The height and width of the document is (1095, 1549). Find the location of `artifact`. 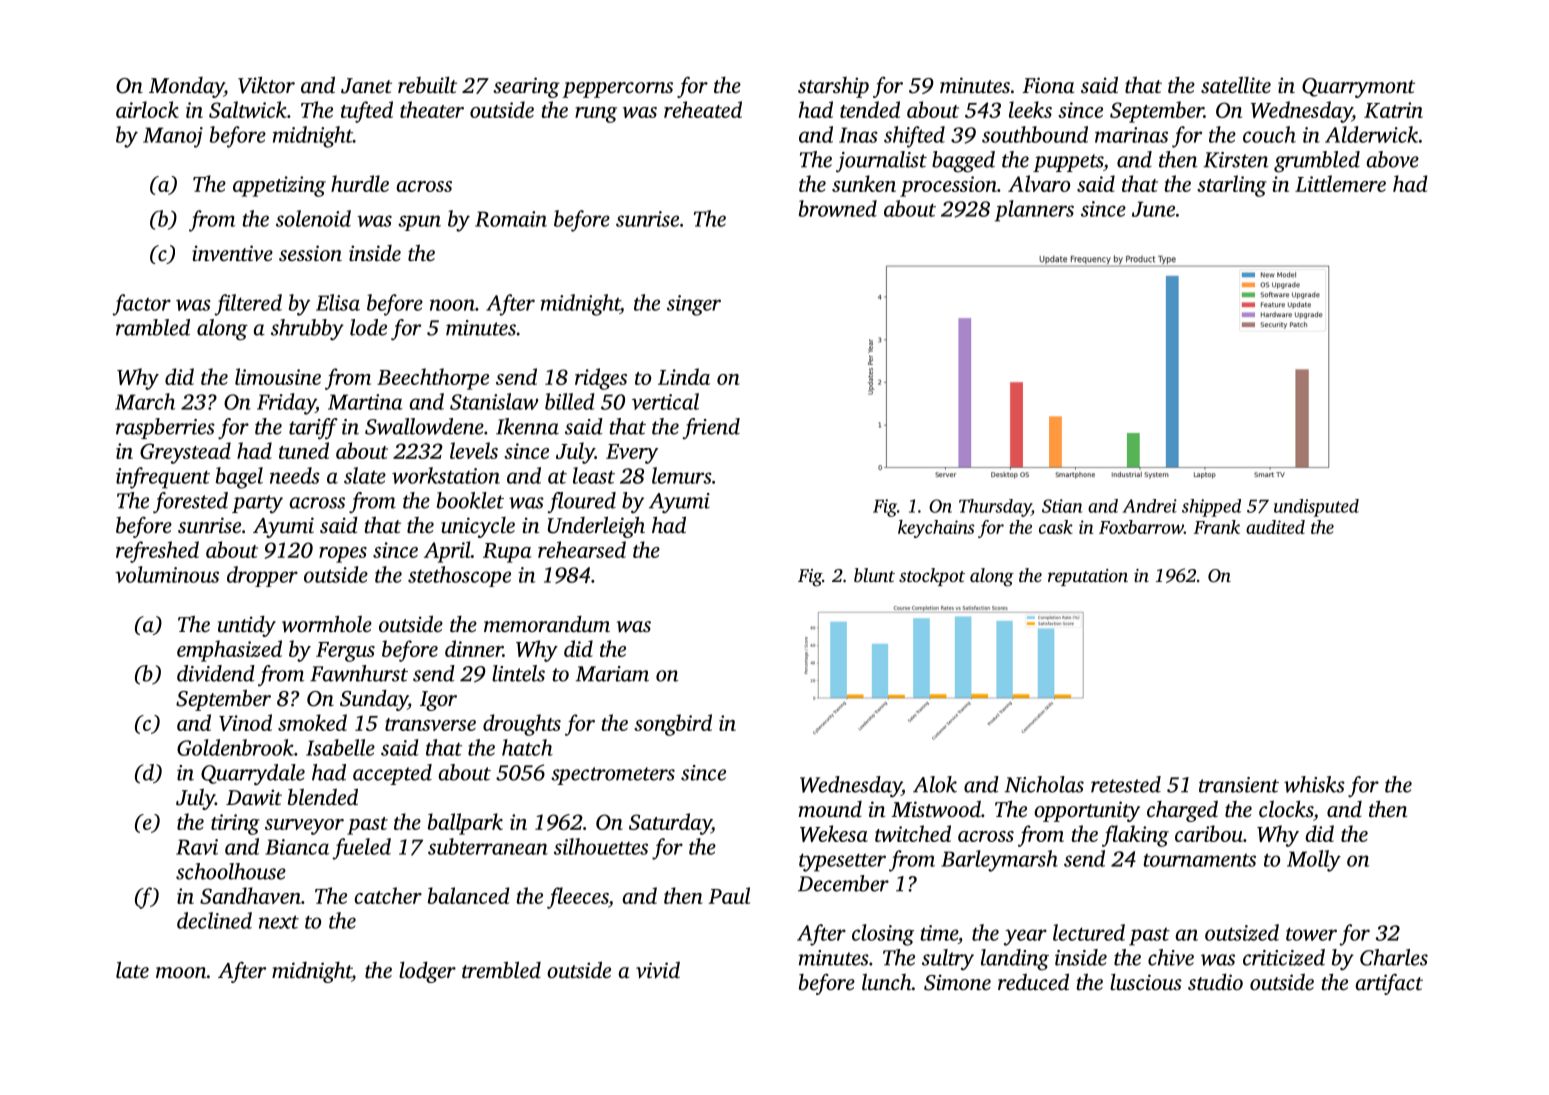

artifact is located at coordinates (1389, 984).
